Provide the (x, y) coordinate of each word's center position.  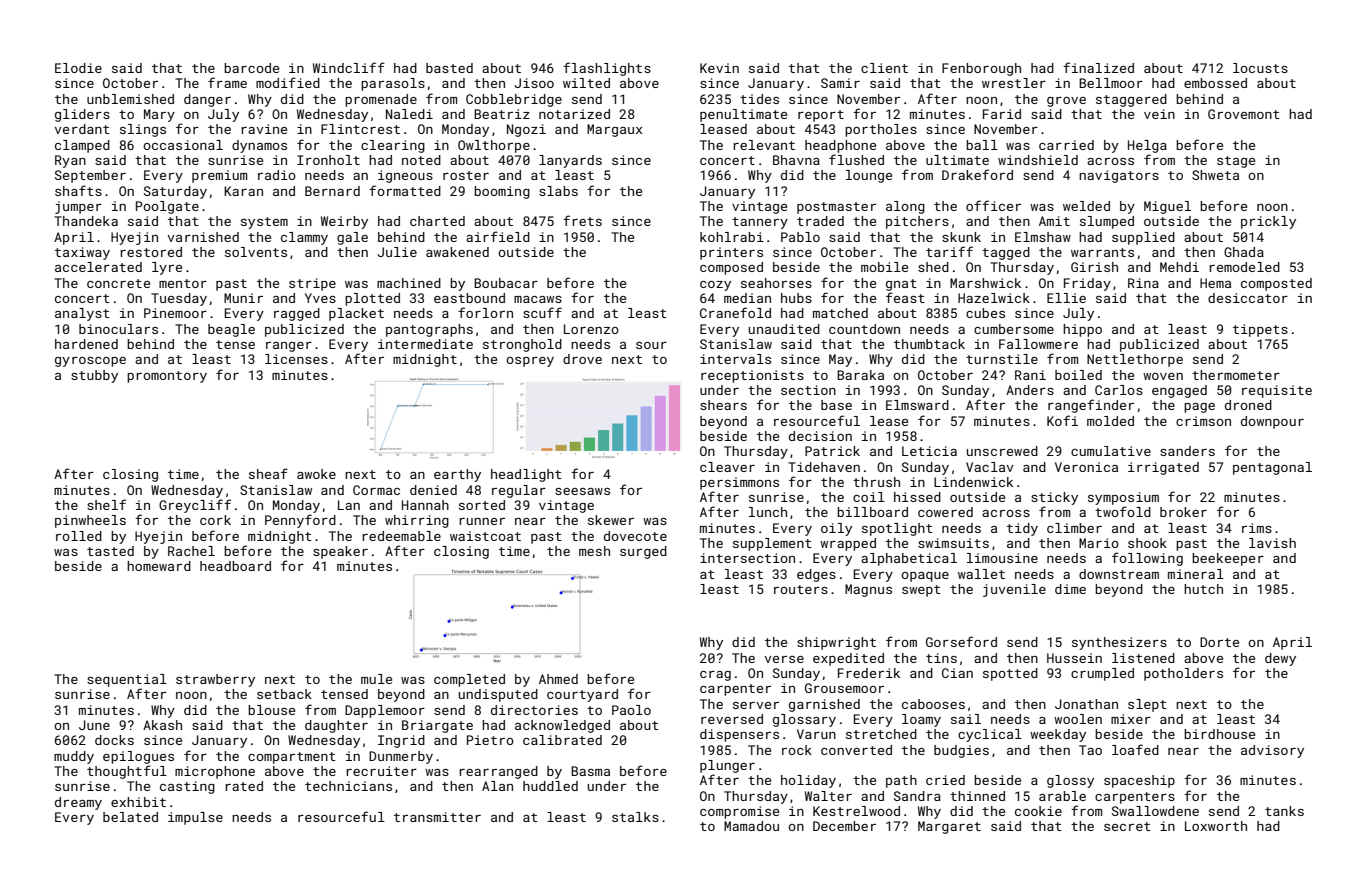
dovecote (635, 536)
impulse (195, 818)
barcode (251, 68)
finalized (1098, 67)
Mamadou (751, 826)
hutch (1203, 589)
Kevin (719, 68)
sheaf (268, 473)
